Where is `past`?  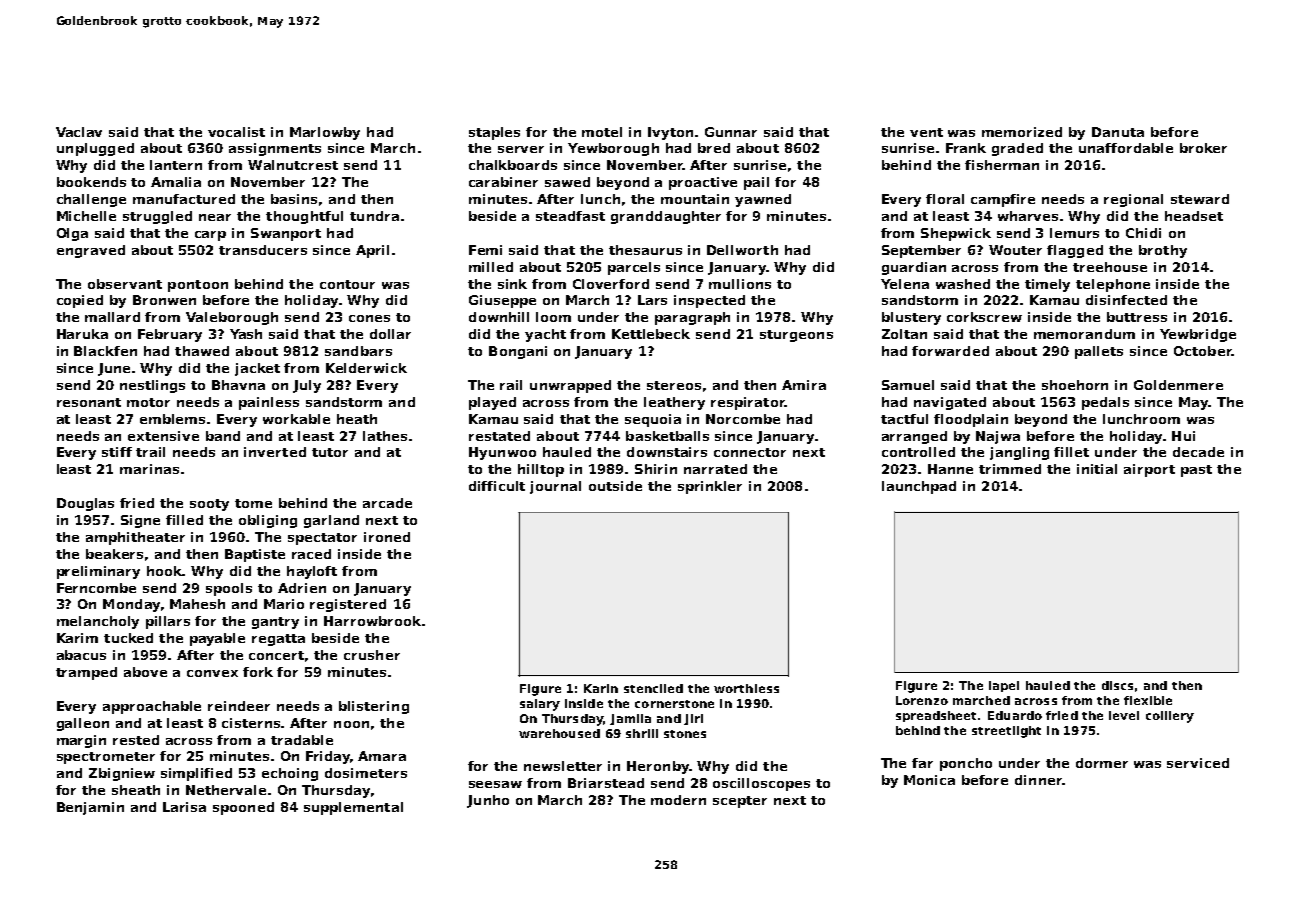 past is located at coordinates (1196, 471).
